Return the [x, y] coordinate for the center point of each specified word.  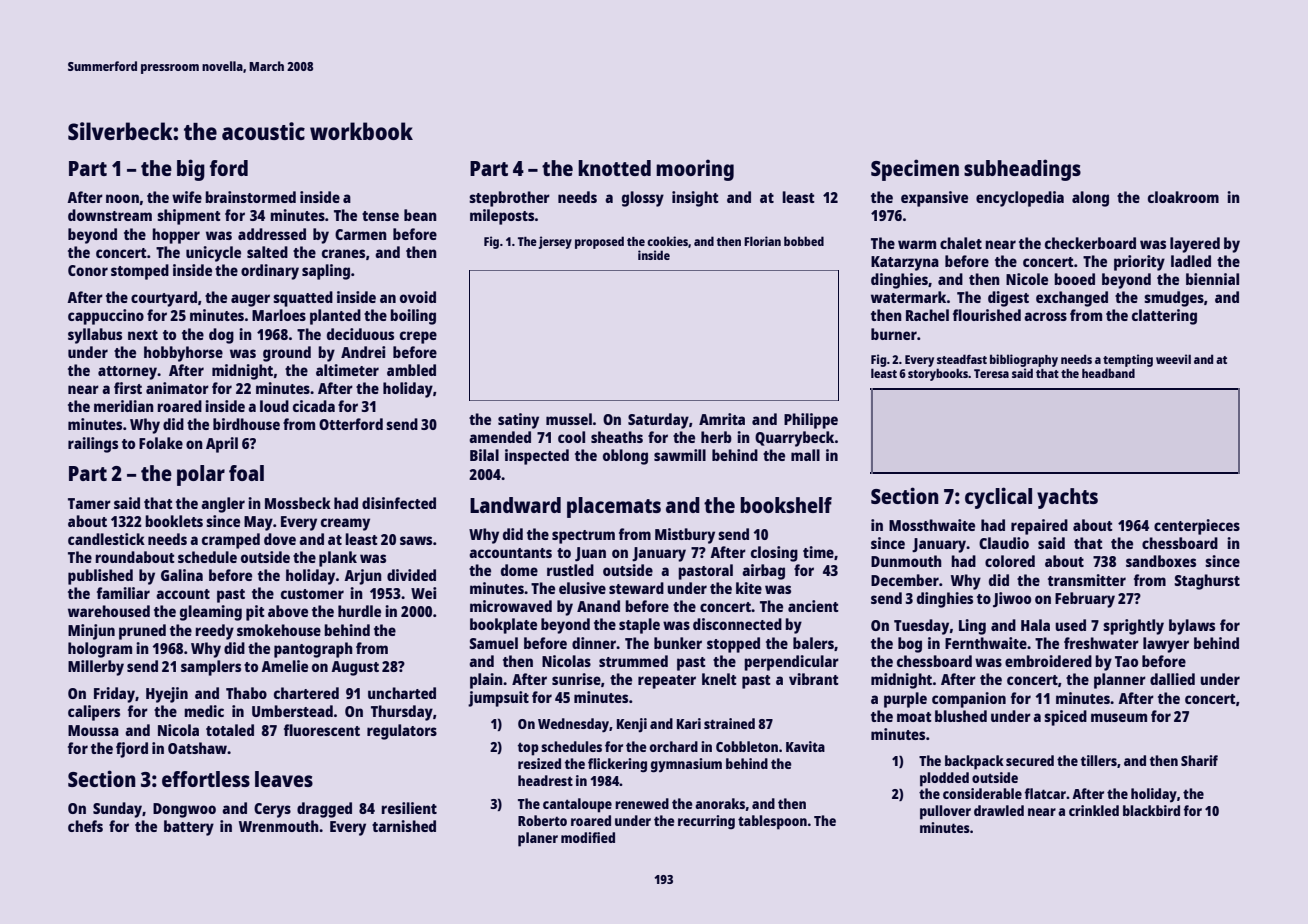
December [905, 580]
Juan [590, 554]
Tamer [89, 503]
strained [729, 723]
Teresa [991, 373]
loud [274, 406]
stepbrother [509, 199]
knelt [719, 679]
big [191, 170]
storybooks [938, 374]
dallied [1172, 679]
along [1090, 199]
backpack [974, 762]
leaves [284, 779]
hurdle [359, 611]
